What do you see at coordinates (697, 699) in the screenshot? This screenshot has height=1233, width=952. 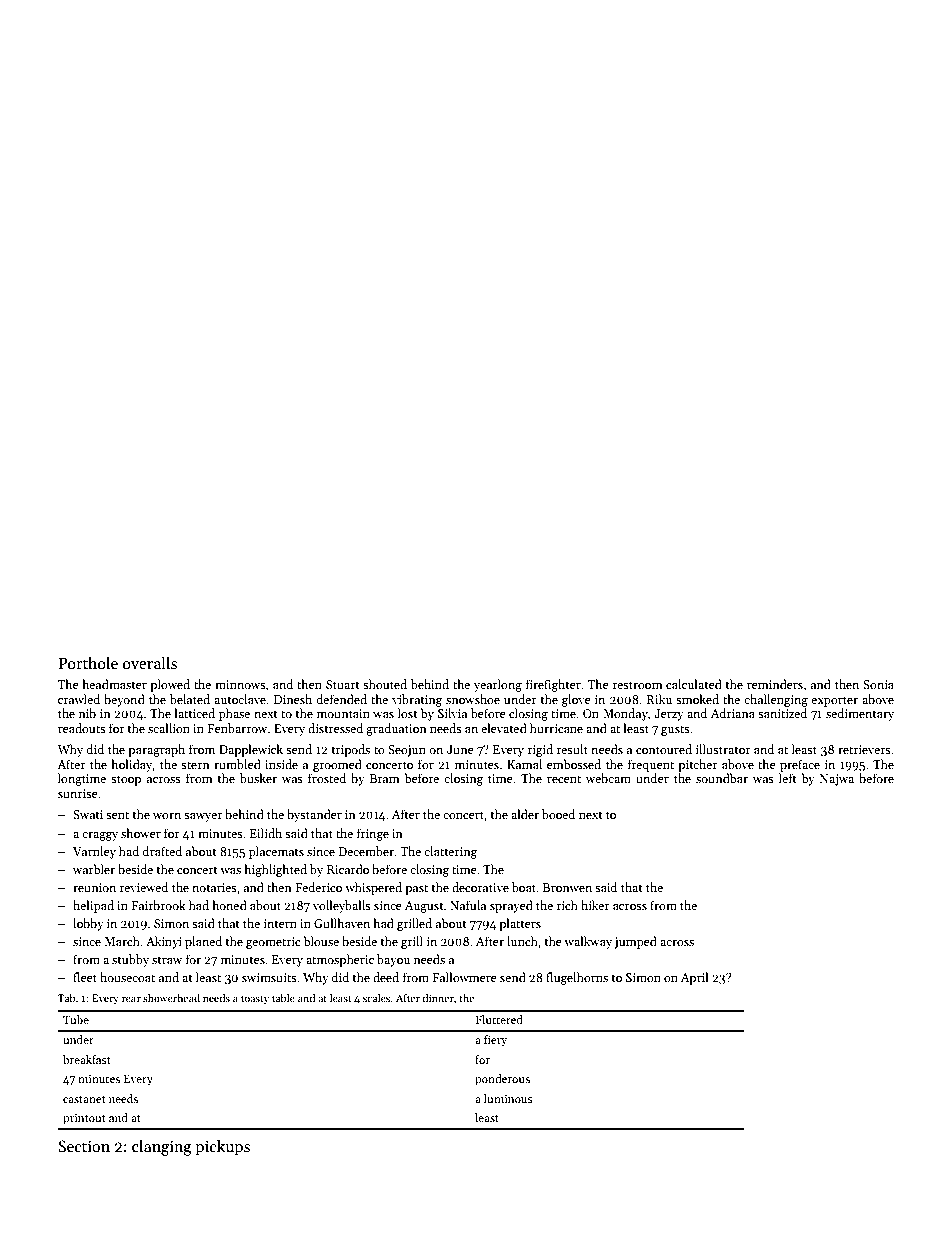 I see `smoked` at bounding box center [697, 699].
